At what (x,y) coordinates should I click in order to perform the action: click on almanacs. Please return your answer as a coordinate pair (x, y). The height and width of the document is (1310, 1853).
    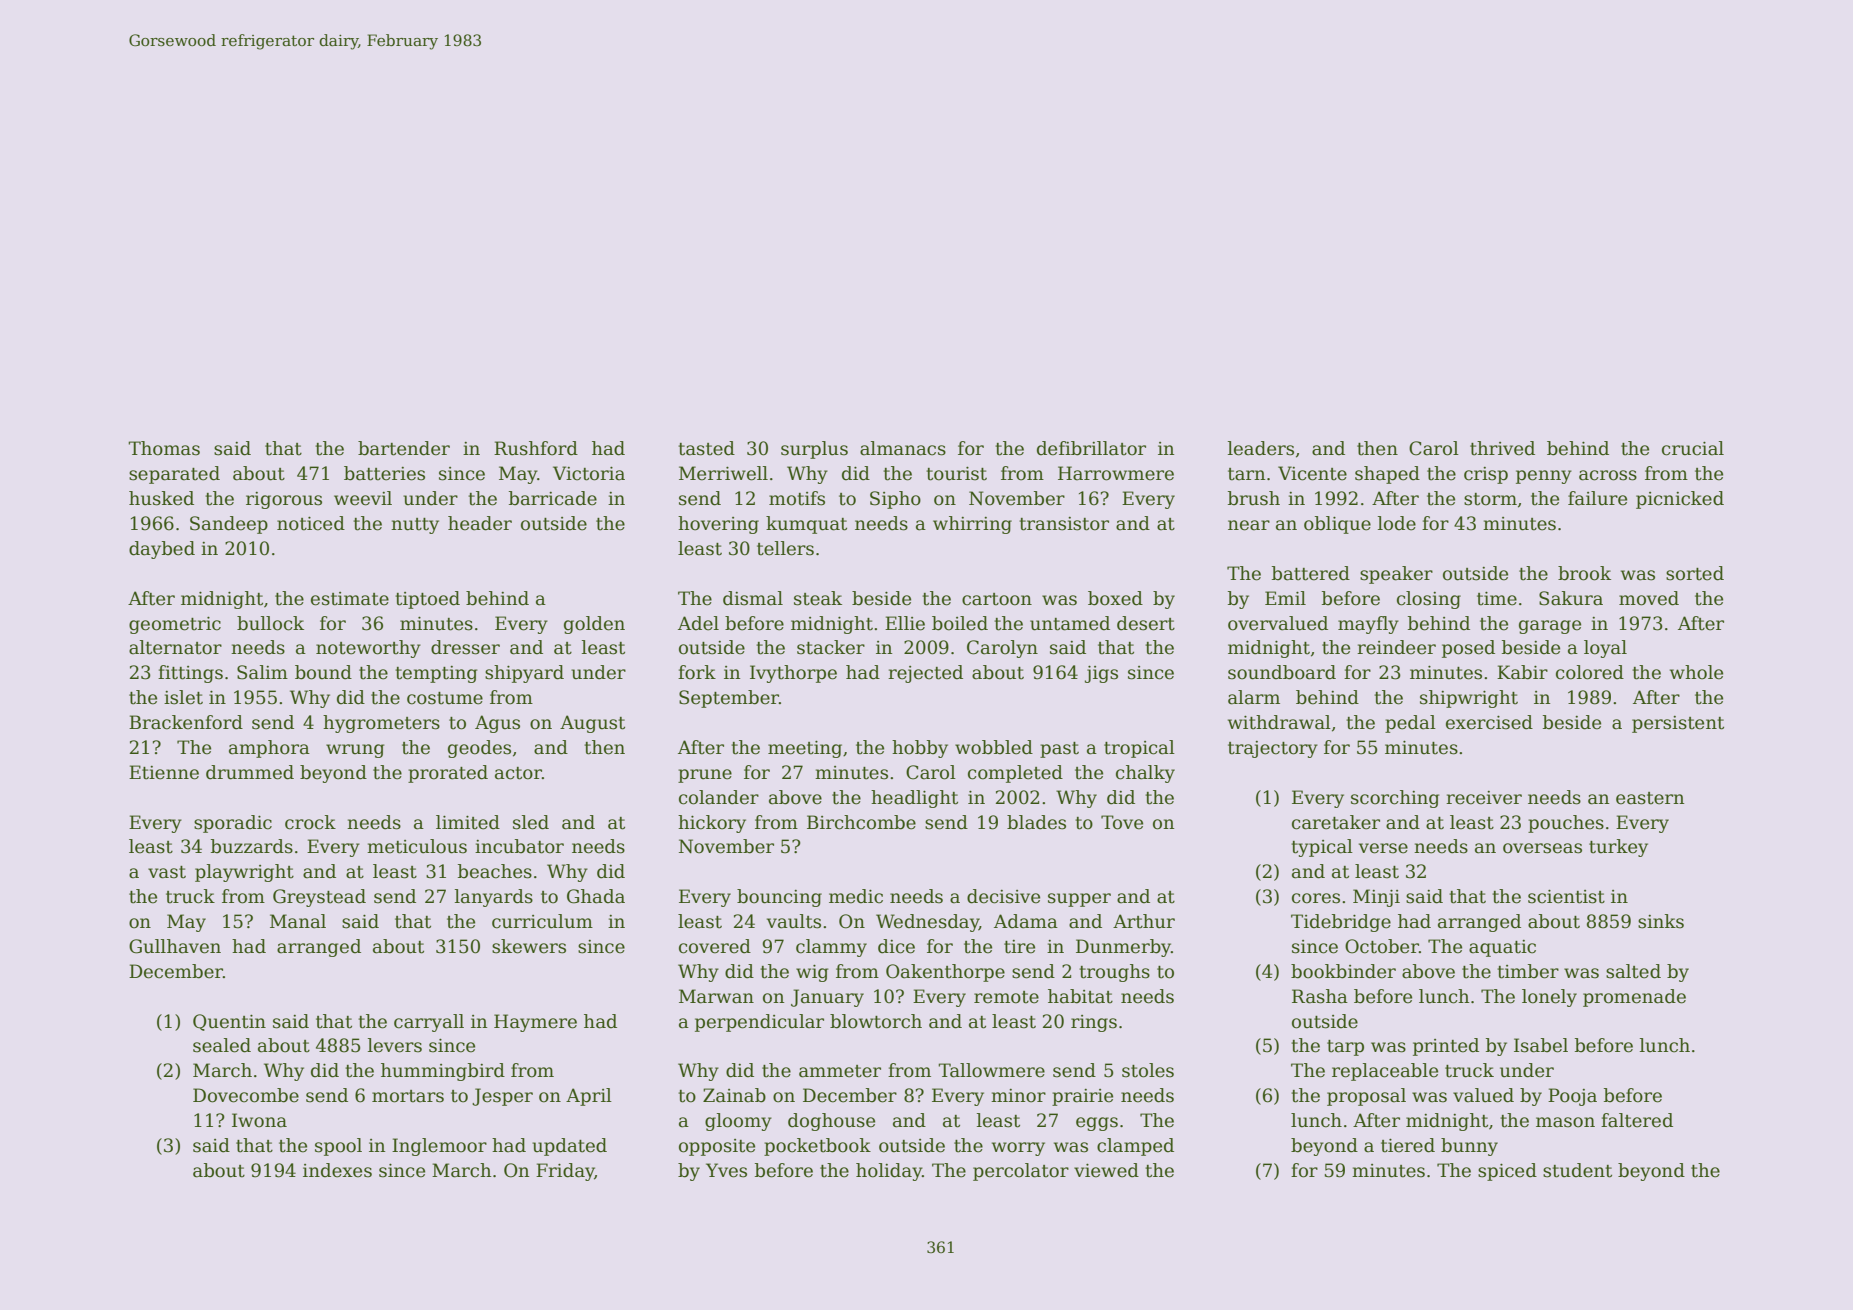
    Looking at the image, I should click on (903, 448).
